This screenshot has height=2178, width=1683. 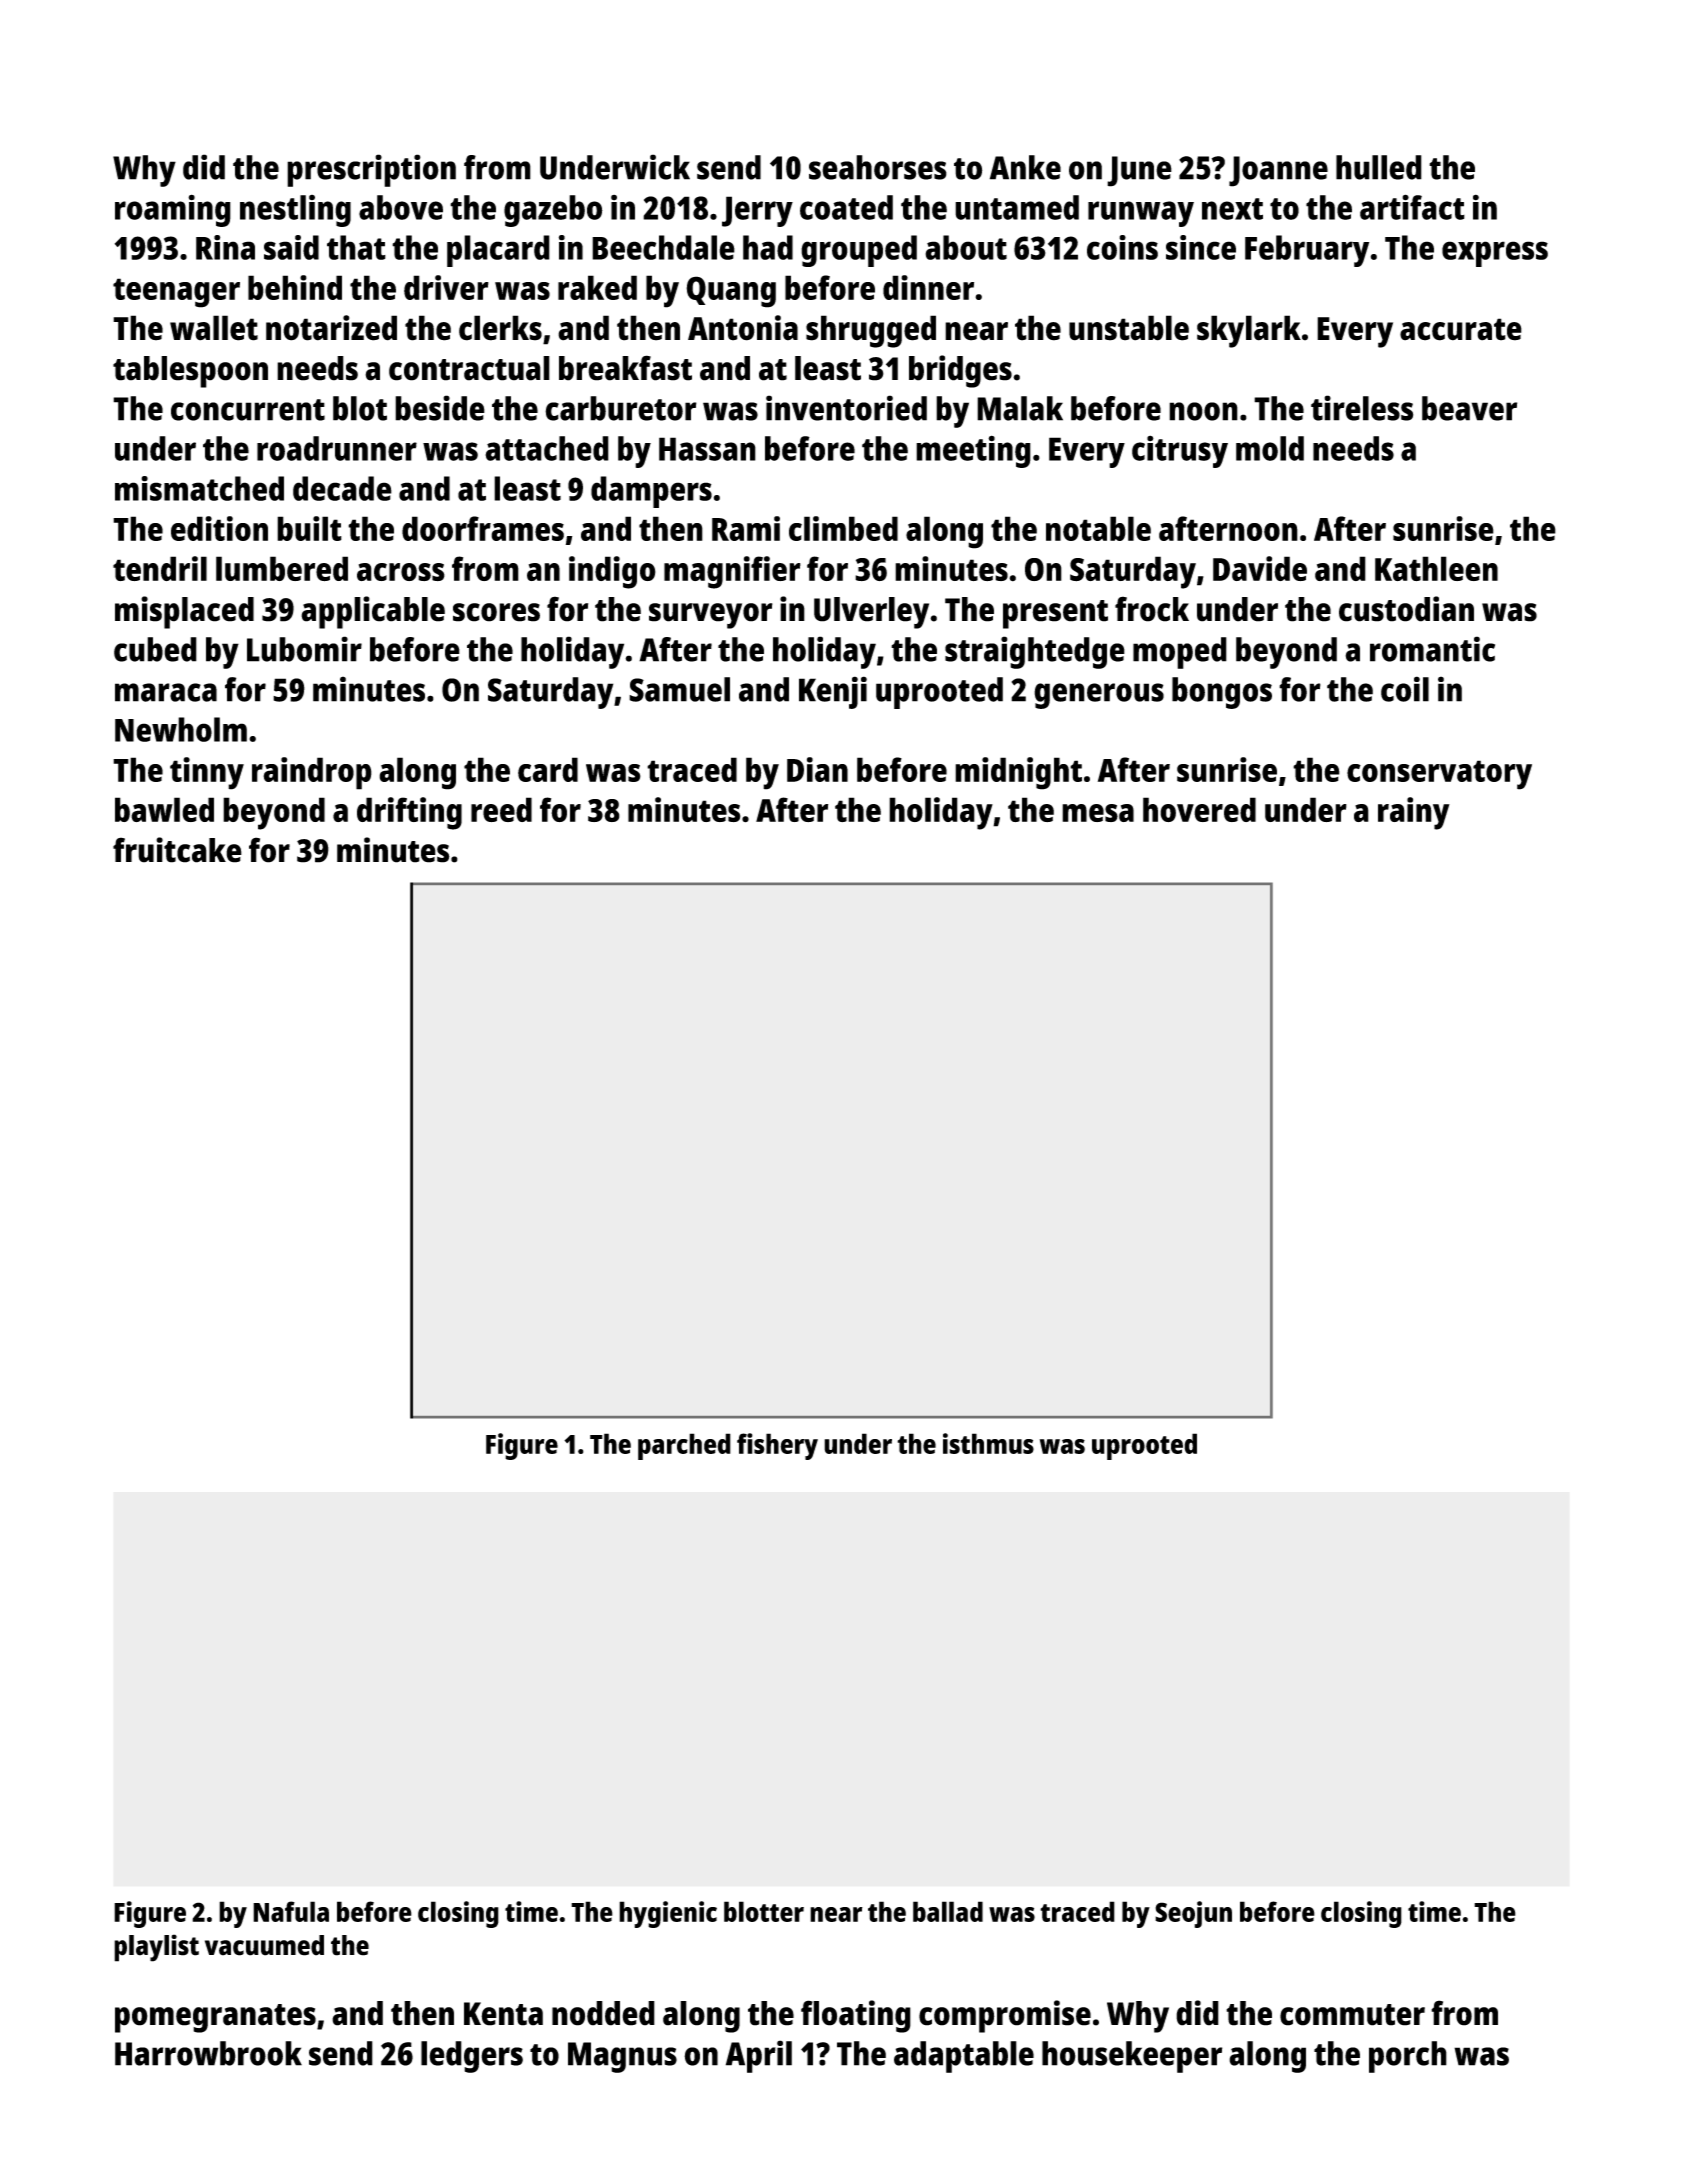 What do you see at coordinates (684, 1446) in the screenshot?
I see `parched` at bounding box center [684, 1446].
